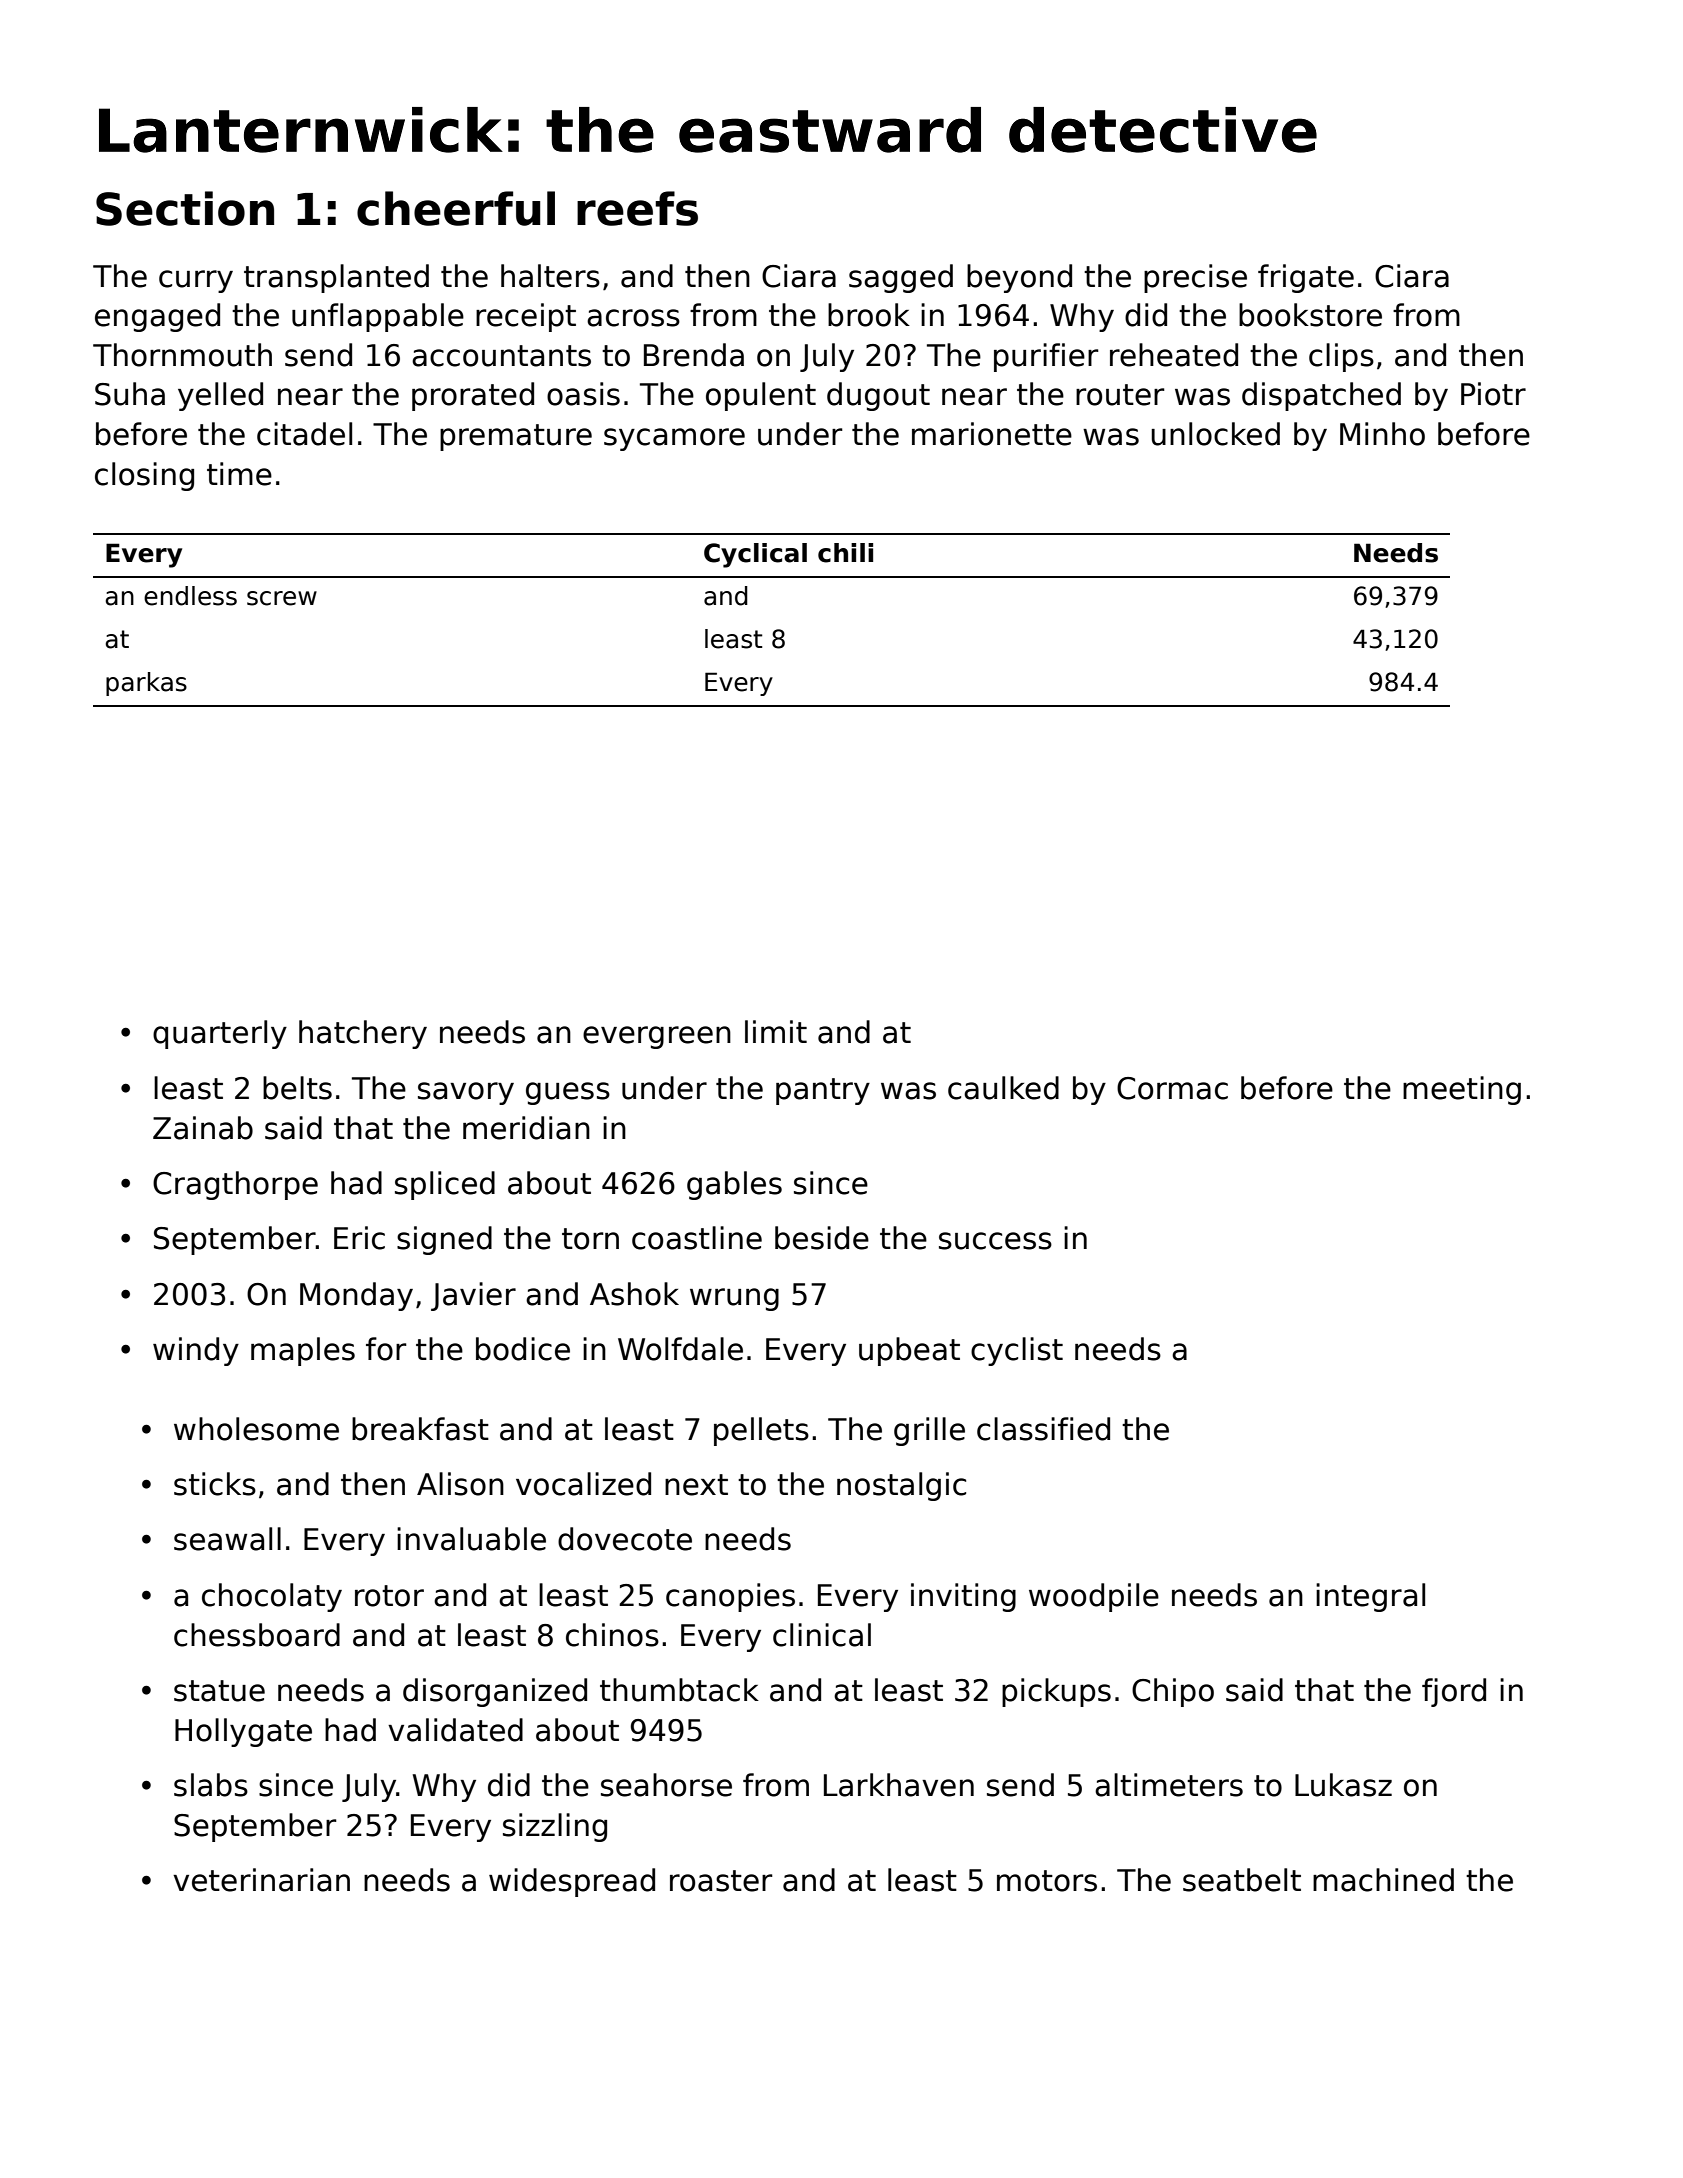  What do you see at coordinates (776, 1031) in the screenshot?
I see `limit` at bounding box center [776, 1031].
